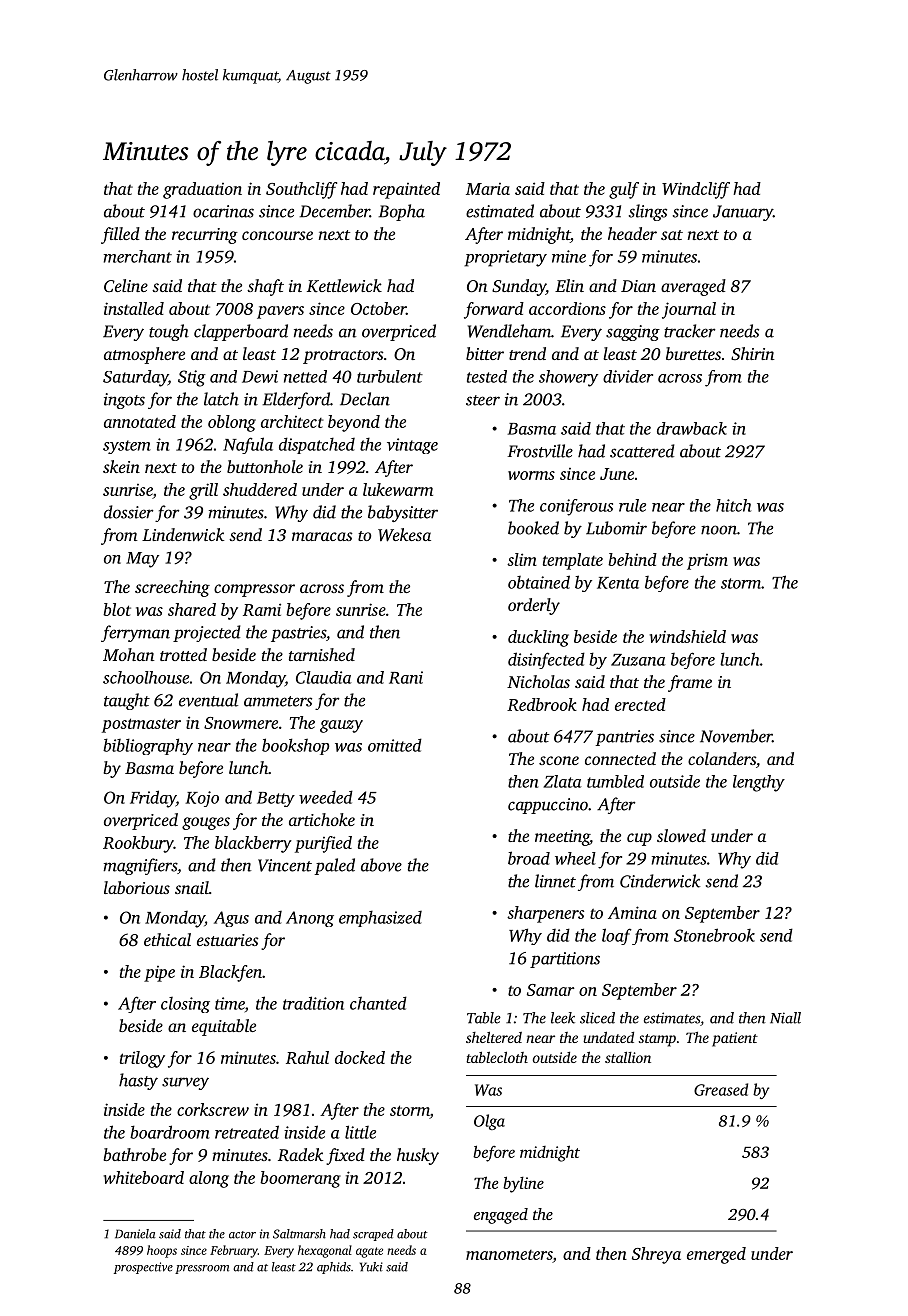  I want to click on Stonebrook, so click(714, 935).
